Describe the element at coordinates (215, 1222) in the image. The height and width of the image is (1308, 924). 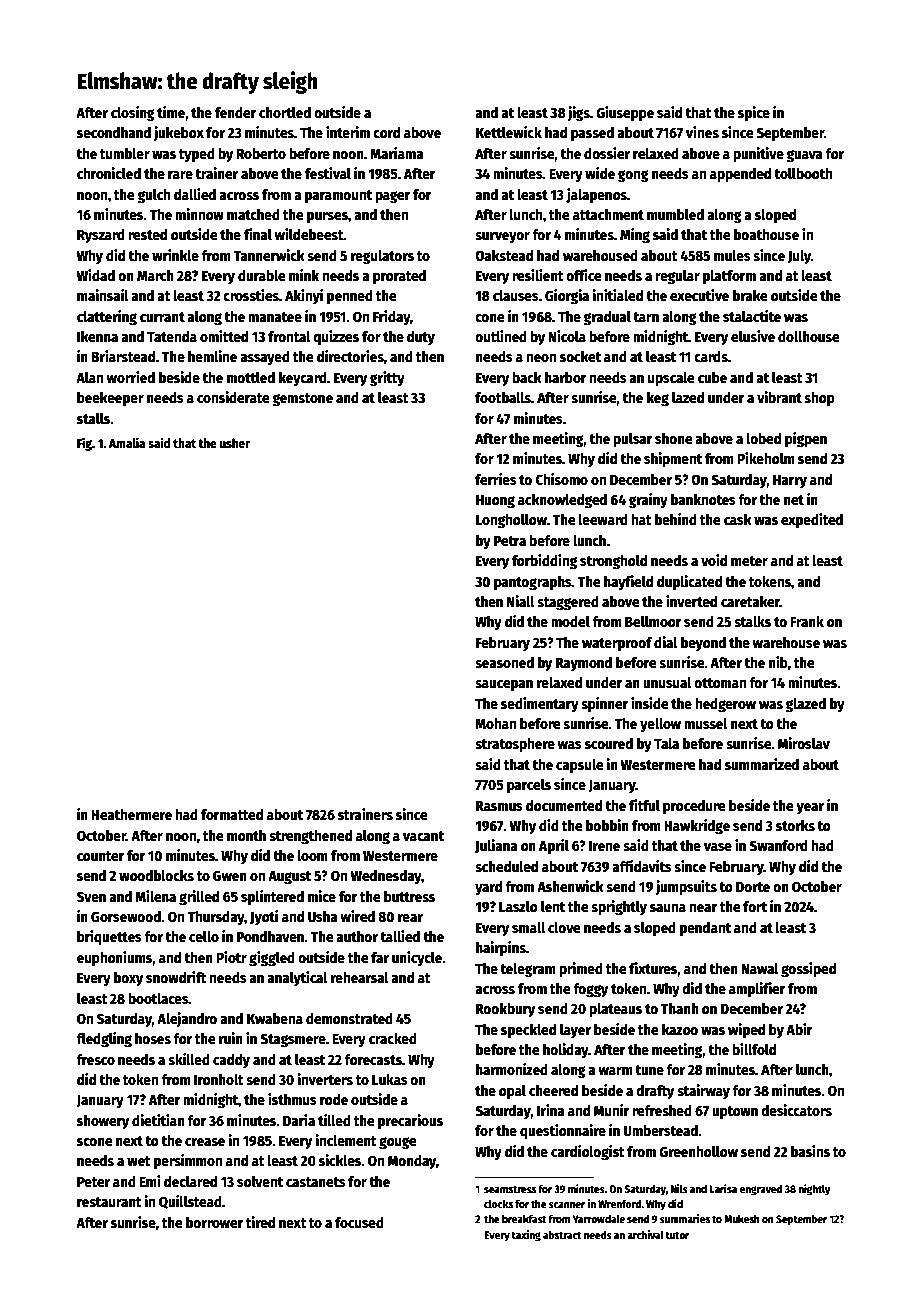
I see `borrower` at that location.
